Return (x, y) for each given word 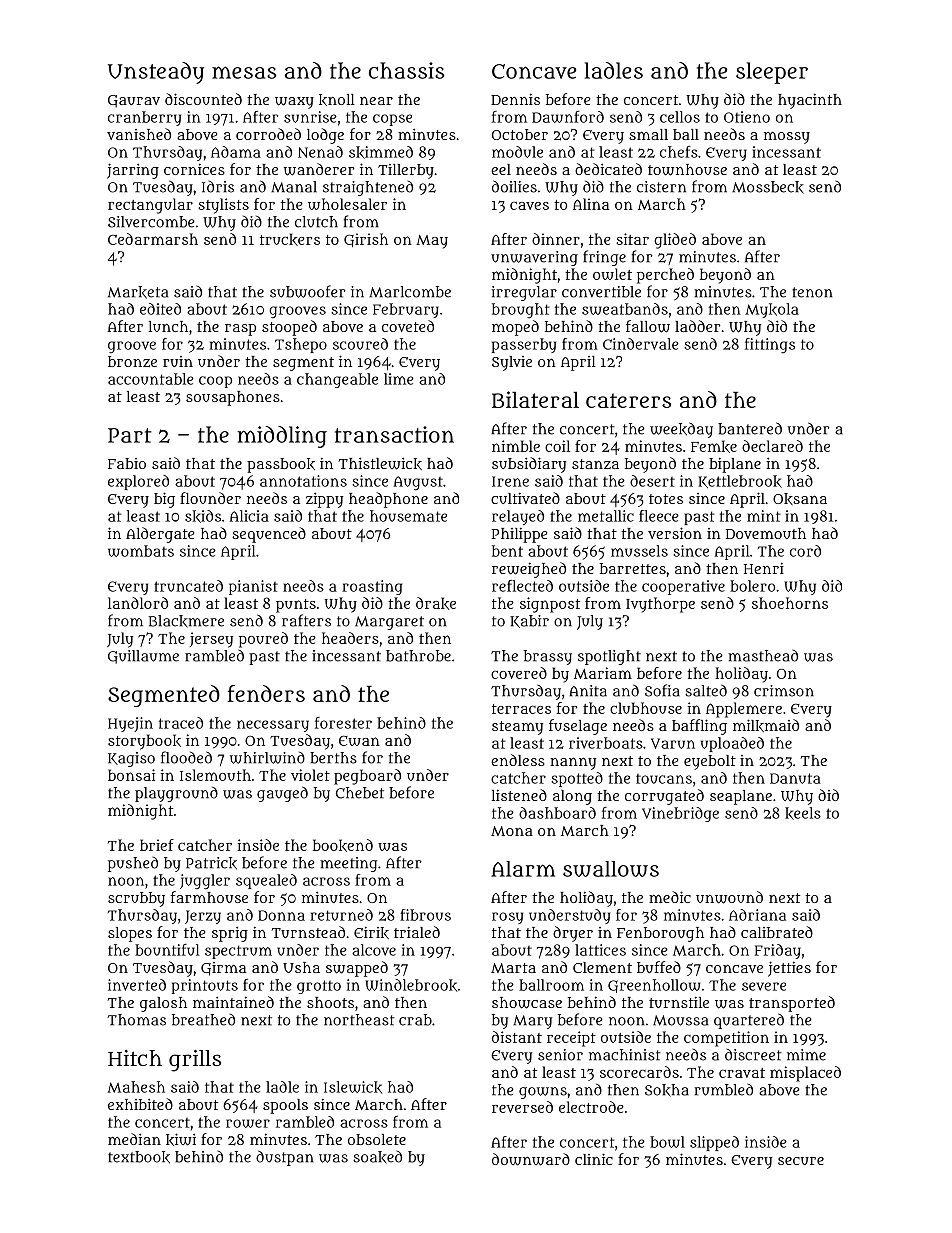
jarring (133, 171)
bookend (343, 845)
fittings (770, 345)
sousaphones (233, 398)
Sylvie (512, 363)
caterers (628, 400)
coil (557, 446)
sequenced (269, 535)
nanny (573, 764)
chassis (406, 70)
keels (803, 813)
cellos (680, 117)
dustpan (285, 1158)
